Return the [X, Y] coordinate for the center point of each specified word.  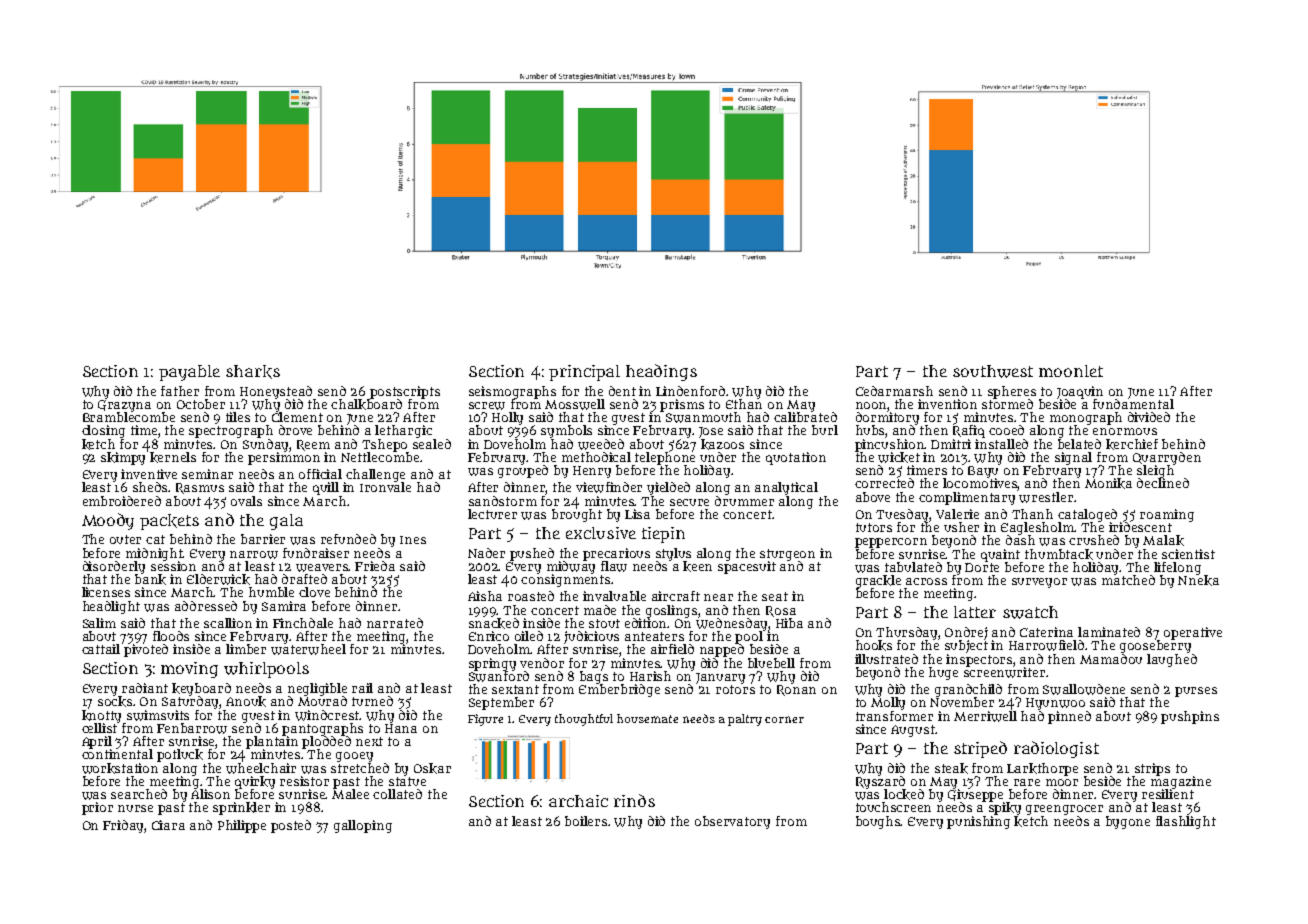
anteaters [654, 636]
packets [169, 522]
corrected [884, 483]
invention [947, 404]
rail [362, 688]
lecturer [492, 514]
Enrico [489, 636]
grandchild [968, 691]
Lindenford [690, 391]
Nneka [1198, 580]
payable [189, 373]
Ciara [168, 825]
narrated [395, 623]
